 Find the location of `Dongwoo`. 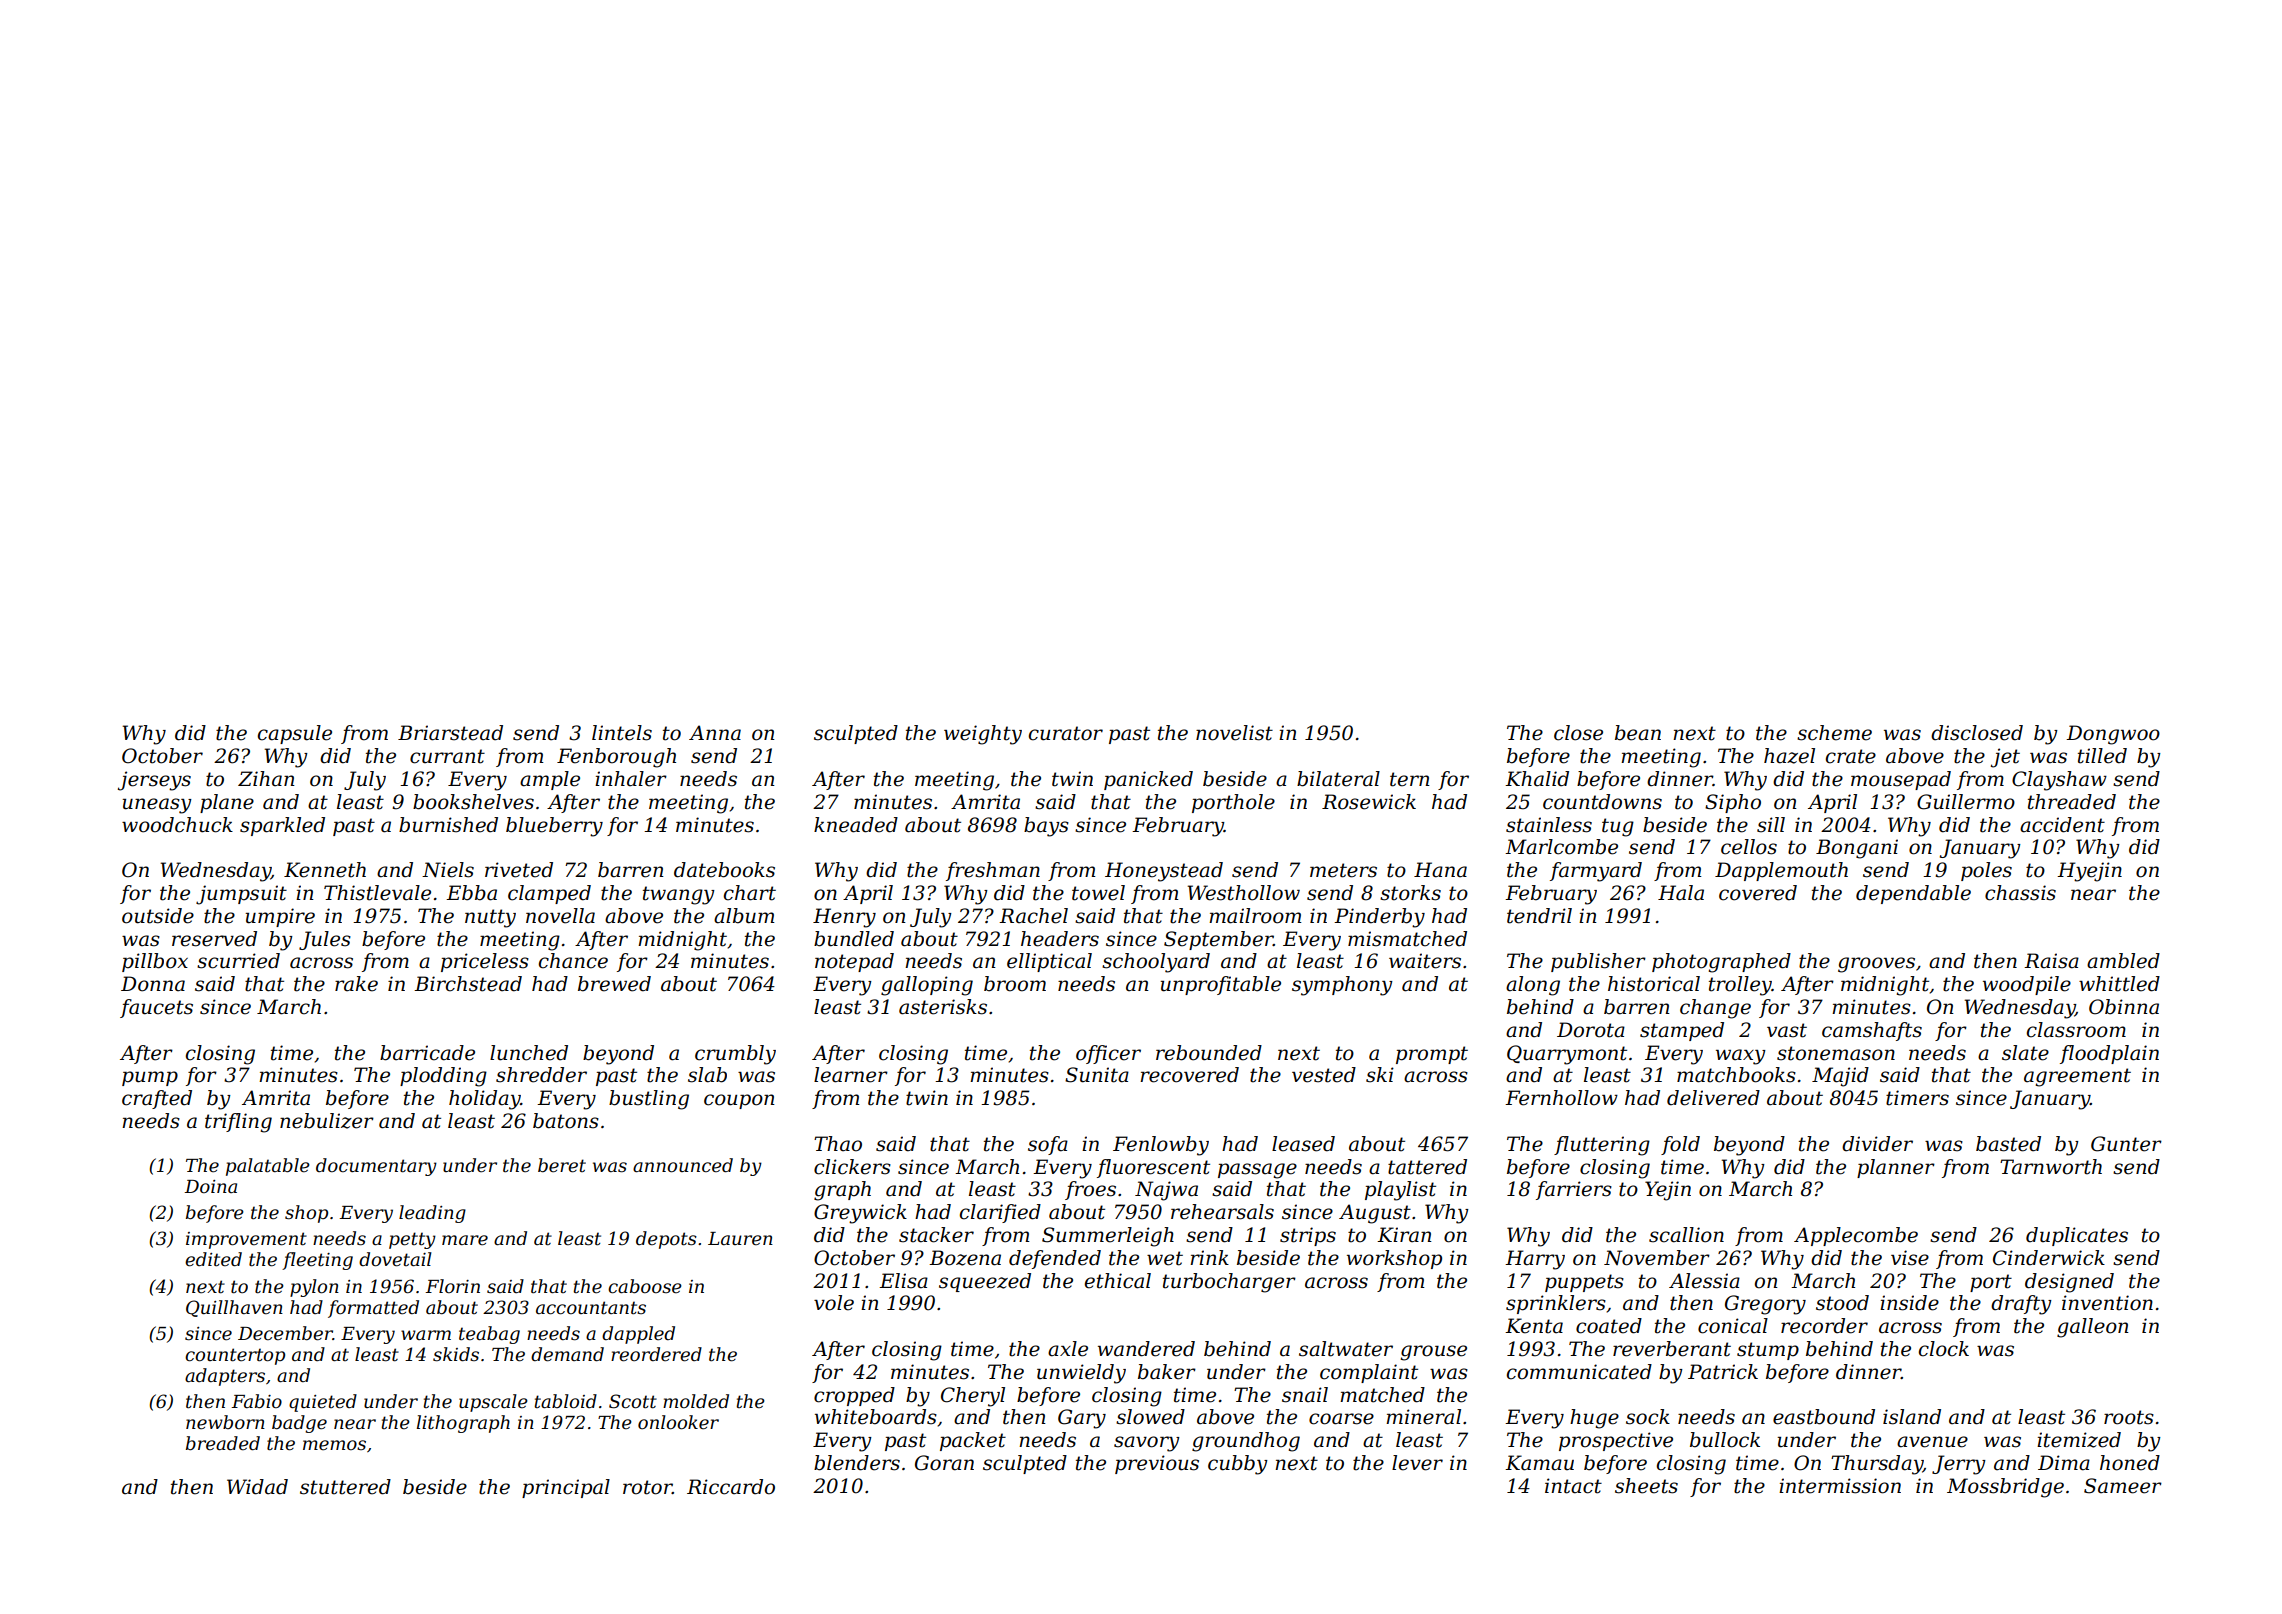

Dongwoo is located at coordinates (2113, 735).
